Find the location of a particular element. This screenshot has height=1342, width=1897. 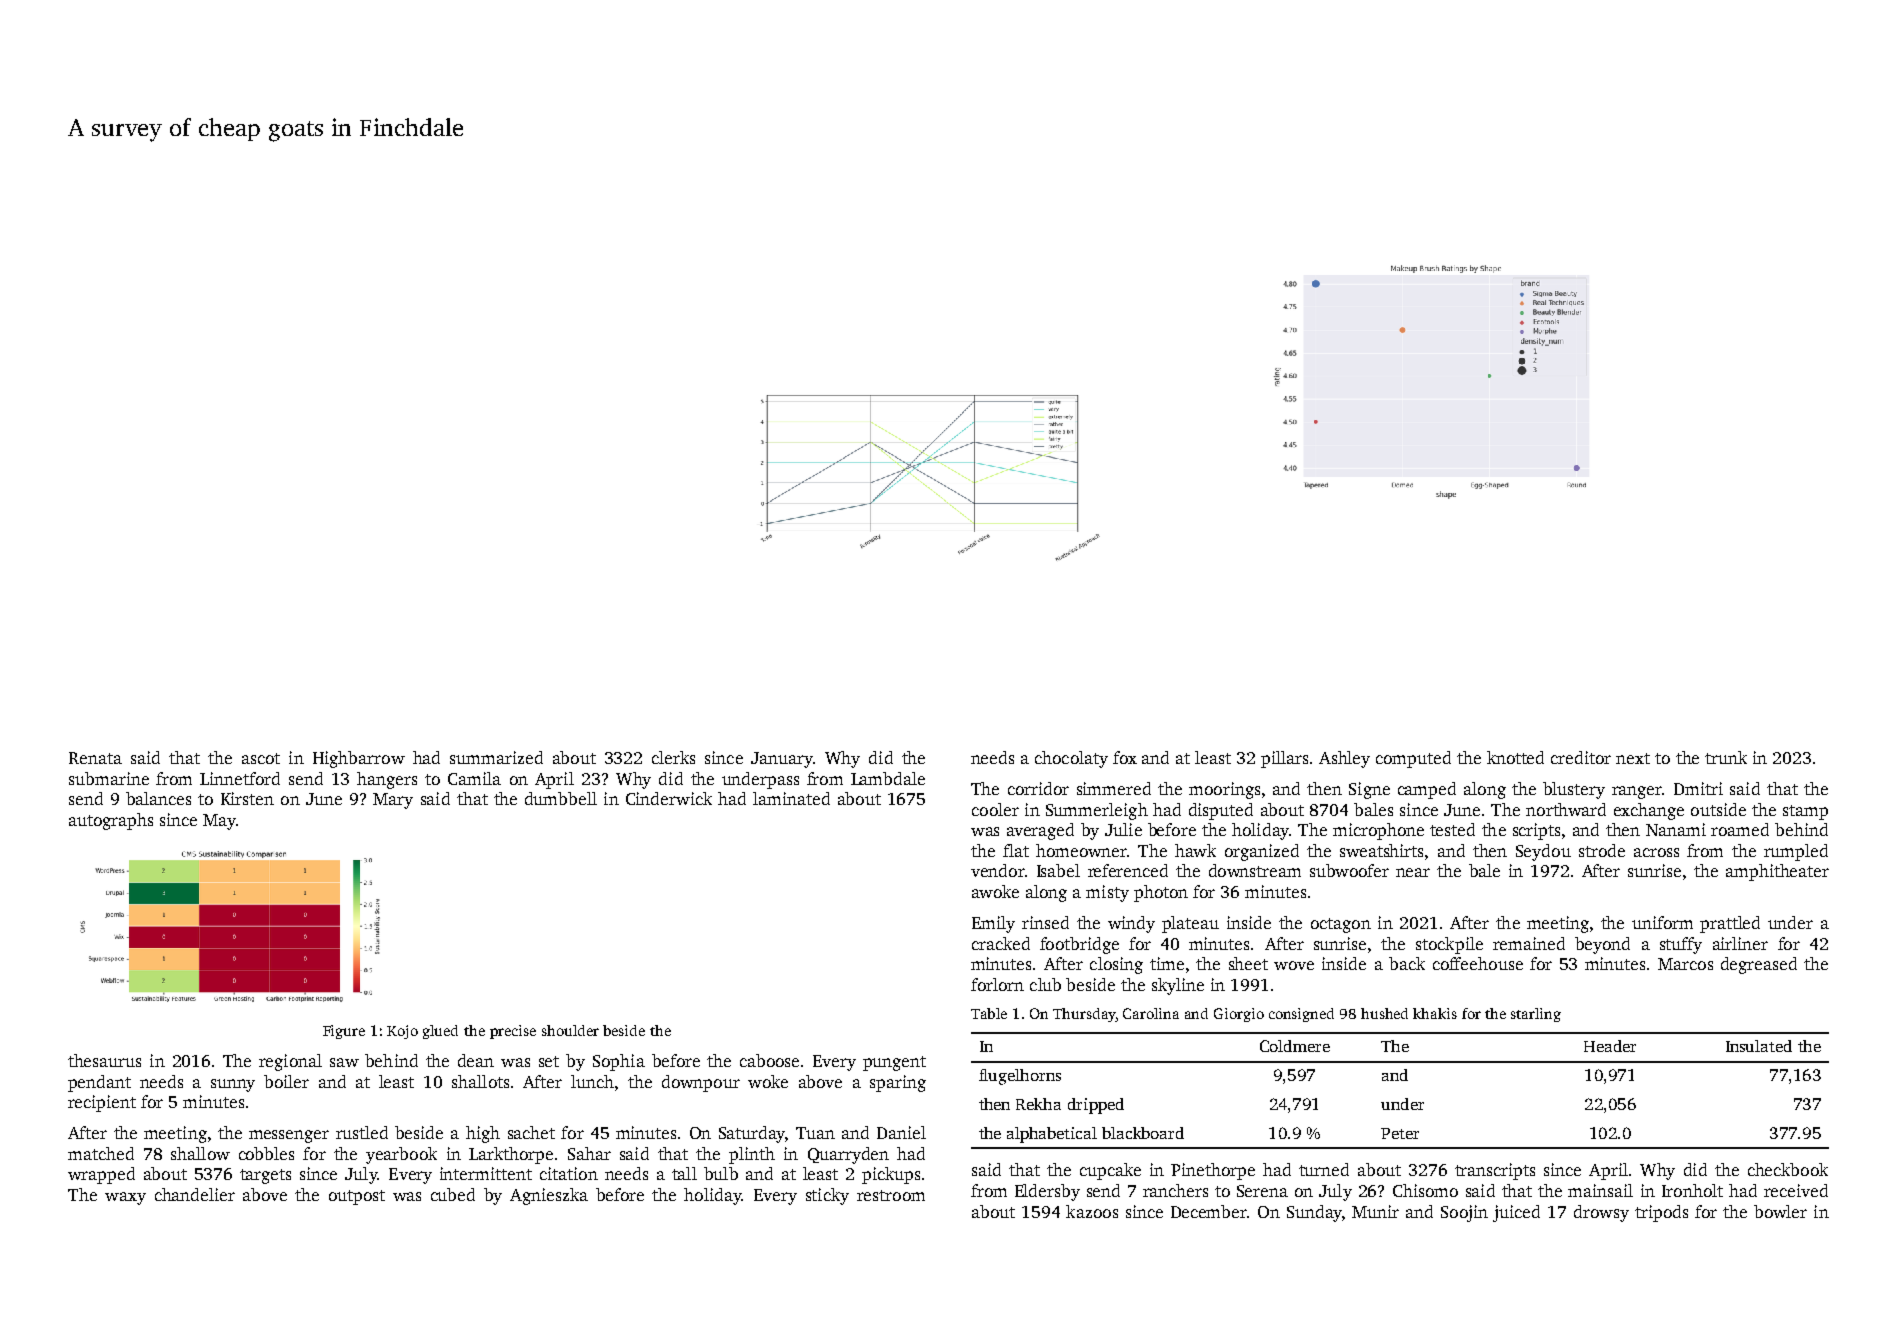

fox is located at coordinates (1125, 757).
